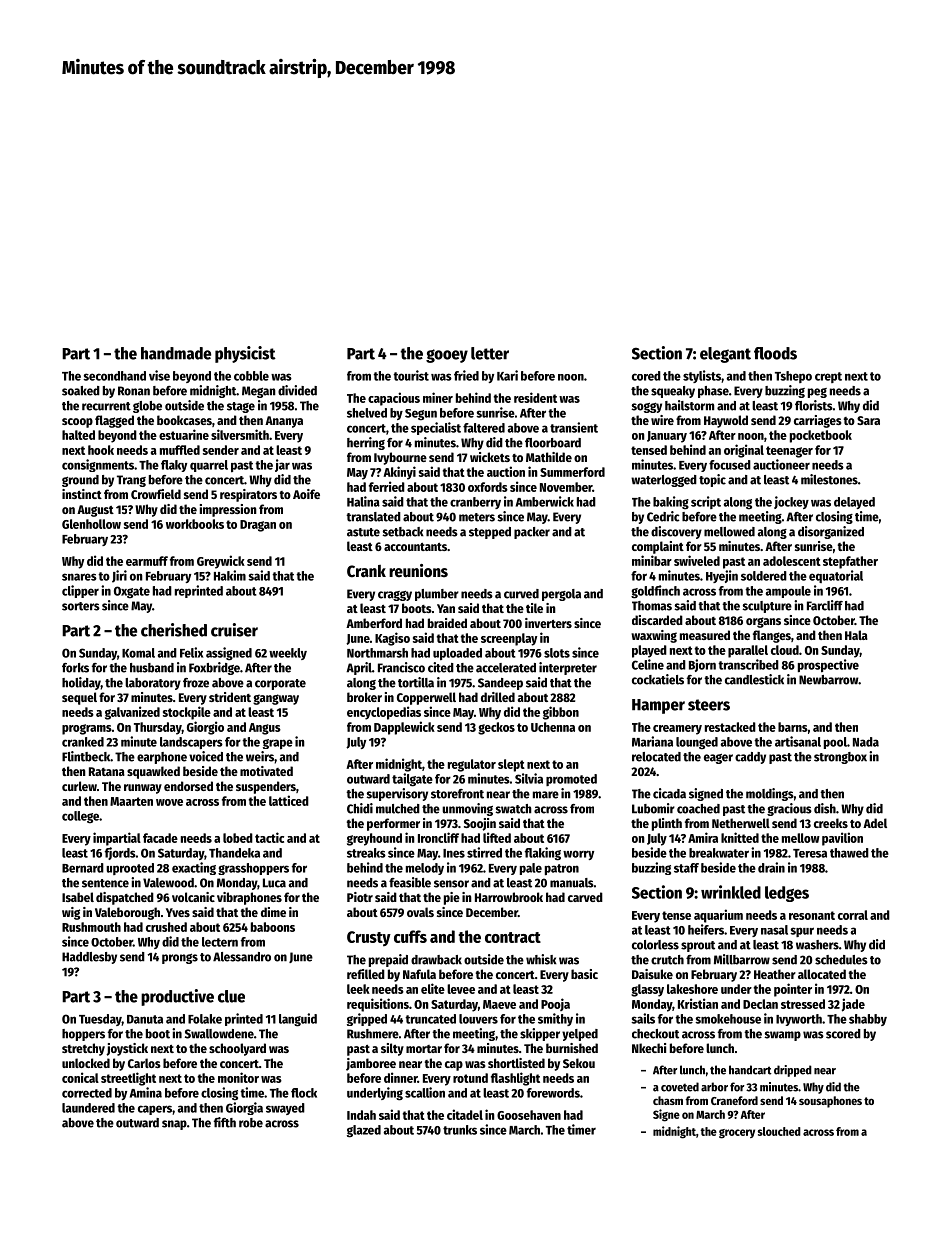 This screenshot has width=952, height=1233. I want to click on Tuesday, so click(100, 1020).
